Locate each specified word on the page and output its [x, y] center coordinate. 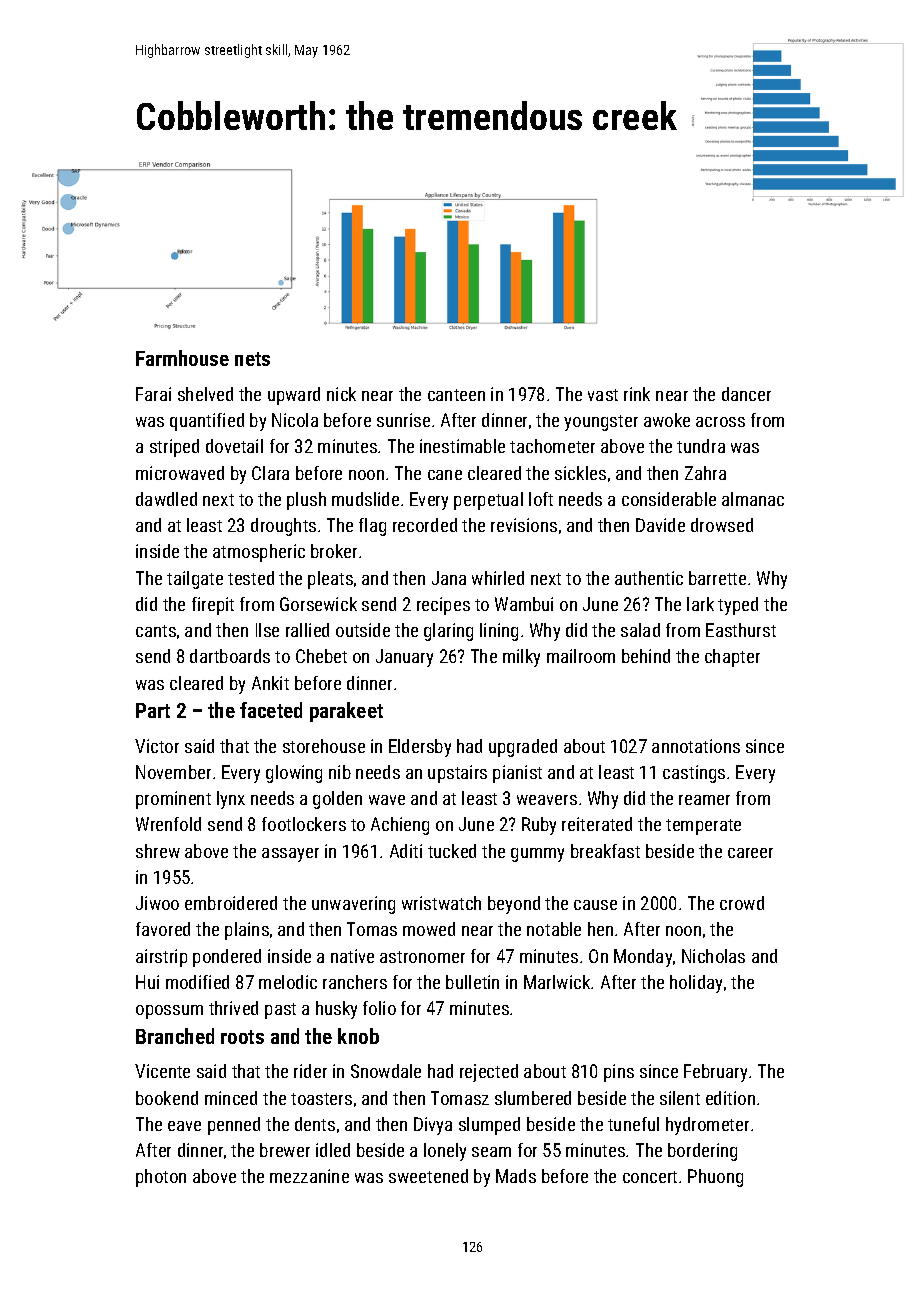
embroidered [231, 903]
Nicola [295, 420]
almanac [753, 499]
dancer [746, 394]
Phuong [715, 1178]
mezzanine [309, 1176]
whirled [498, 578]
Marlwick [557, 982]
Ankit [270, 683]
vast [603, 395]
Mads [516, 1176]
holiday [696, 984]
